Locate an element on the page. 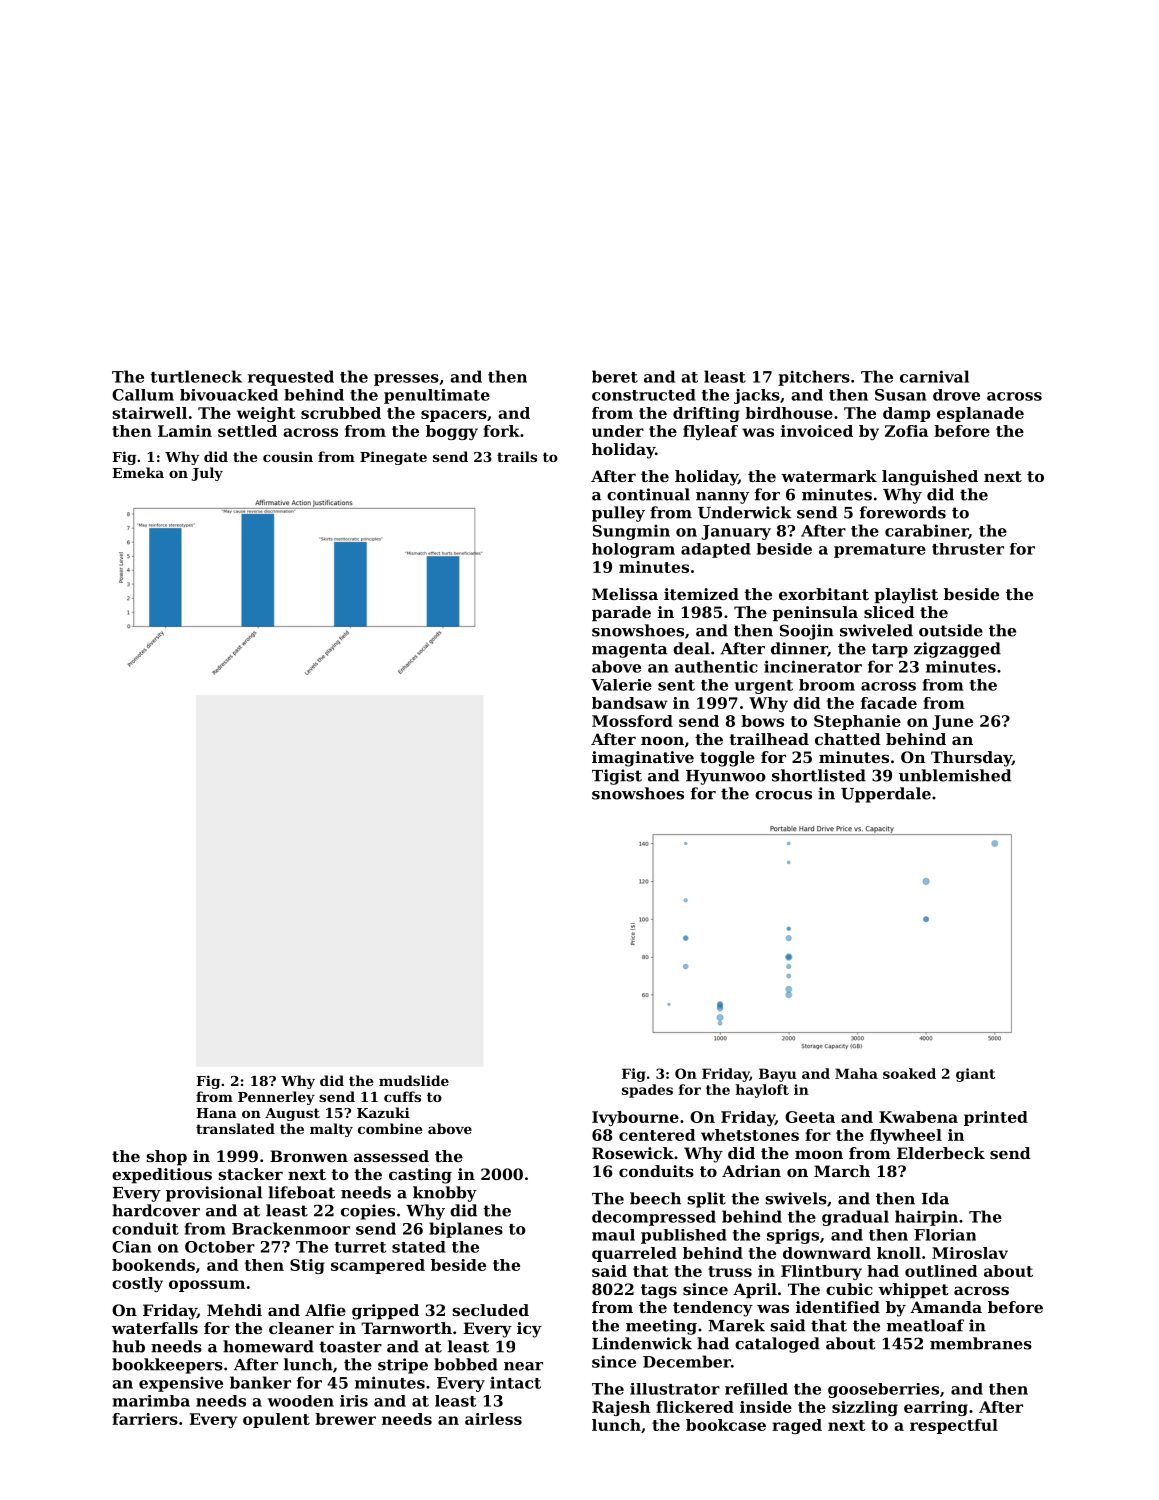  secluded is located at coordinates (490, 1310).
